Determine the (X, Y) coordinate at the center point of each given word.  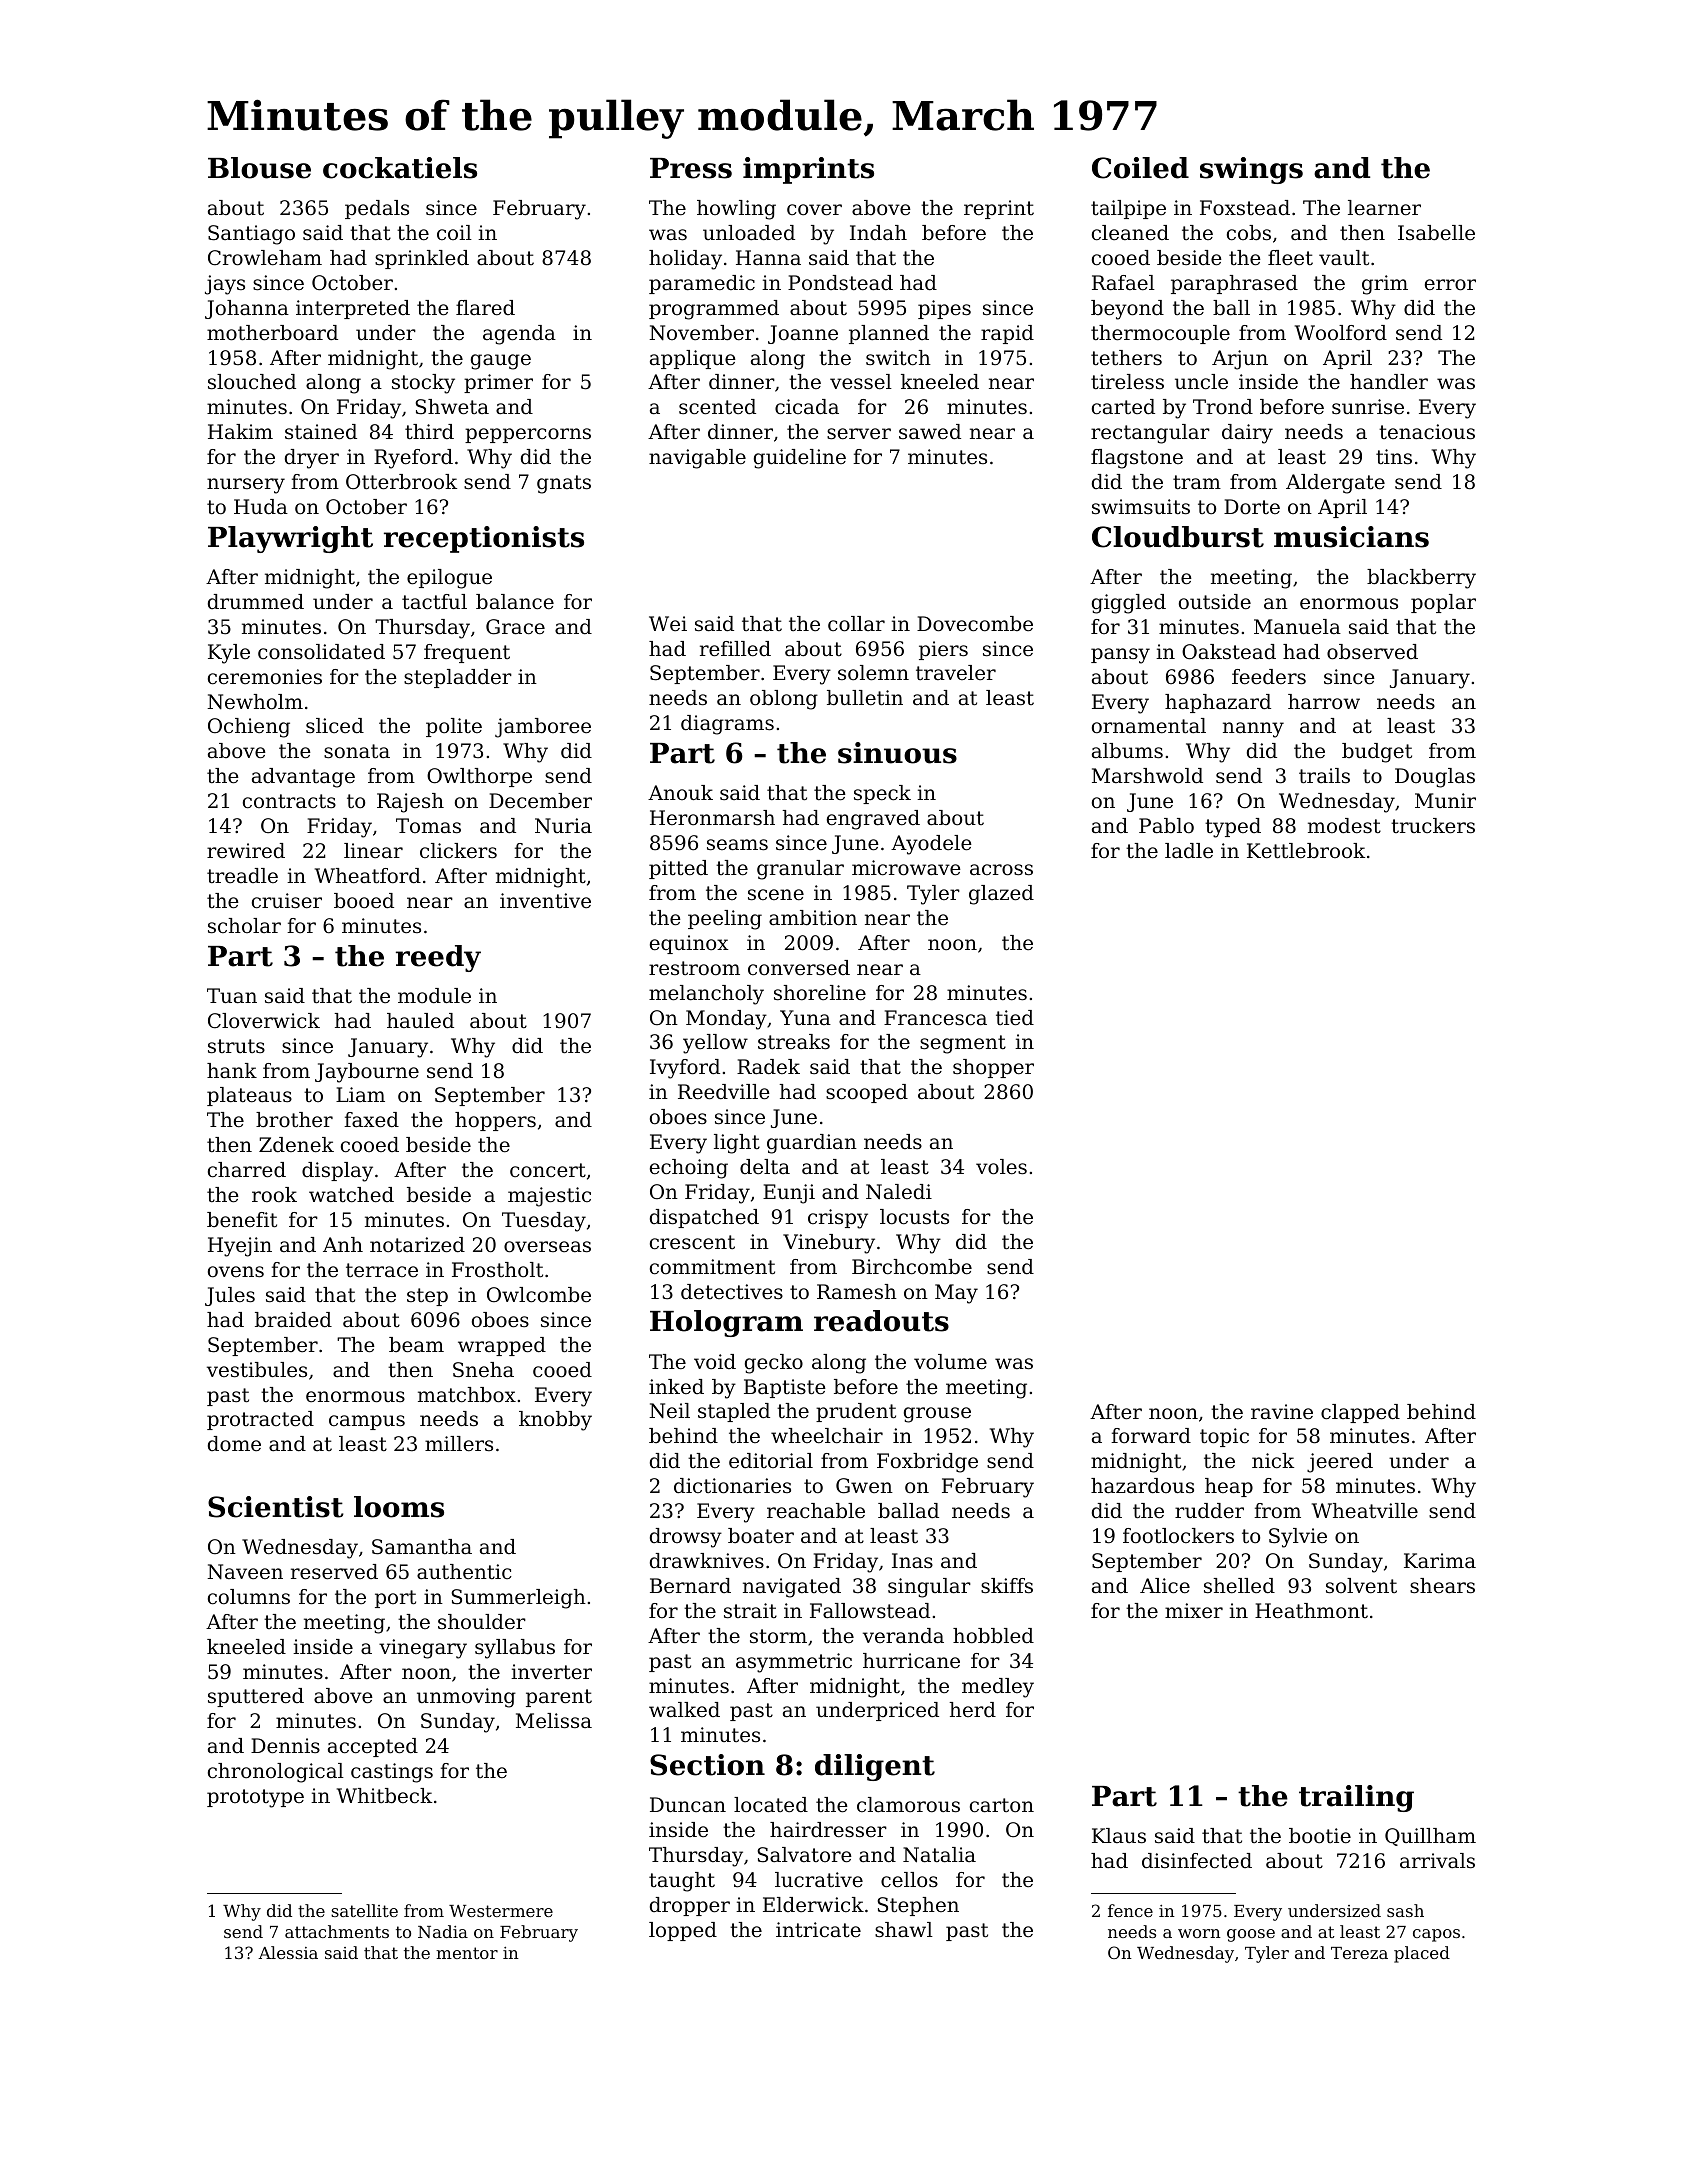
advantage (303, 778)
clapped (1360, 1413)
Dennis (285, 1746)
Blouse (259, 168)
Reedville (724, 1092)
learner (1384, 208)
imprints (808, 170)
